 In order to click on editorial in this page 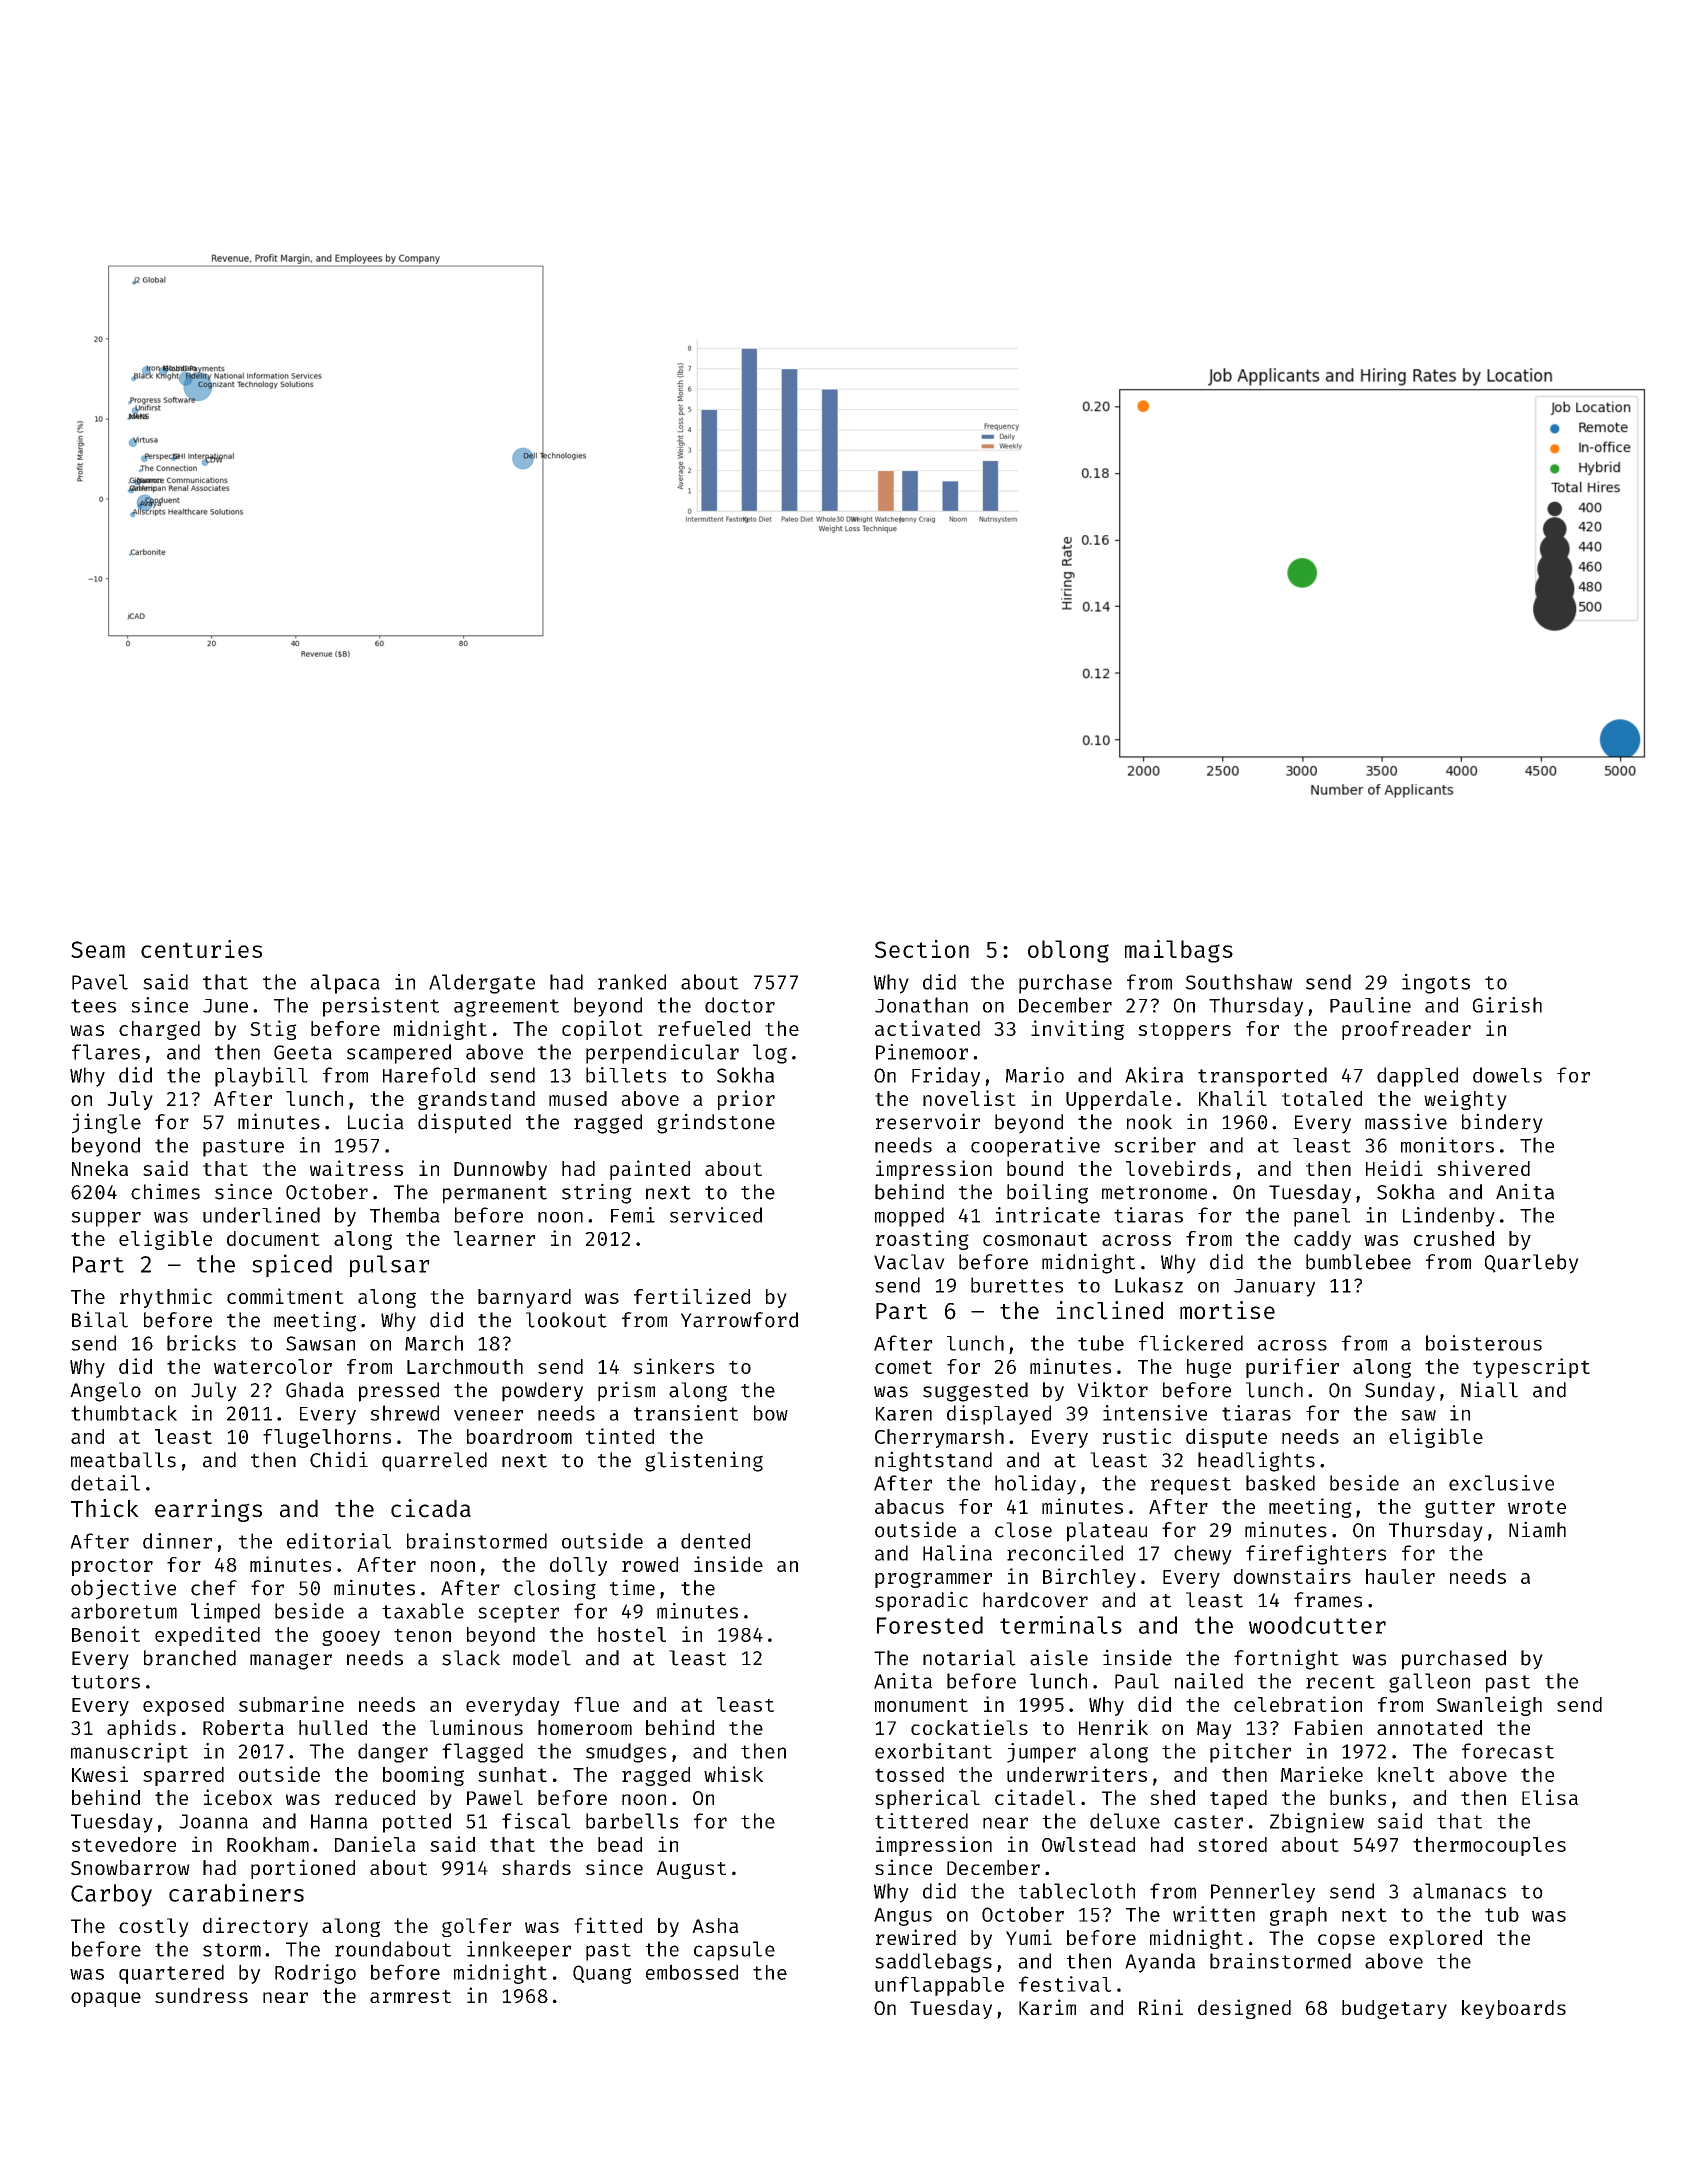, I will do `click(339, 1541)`.
